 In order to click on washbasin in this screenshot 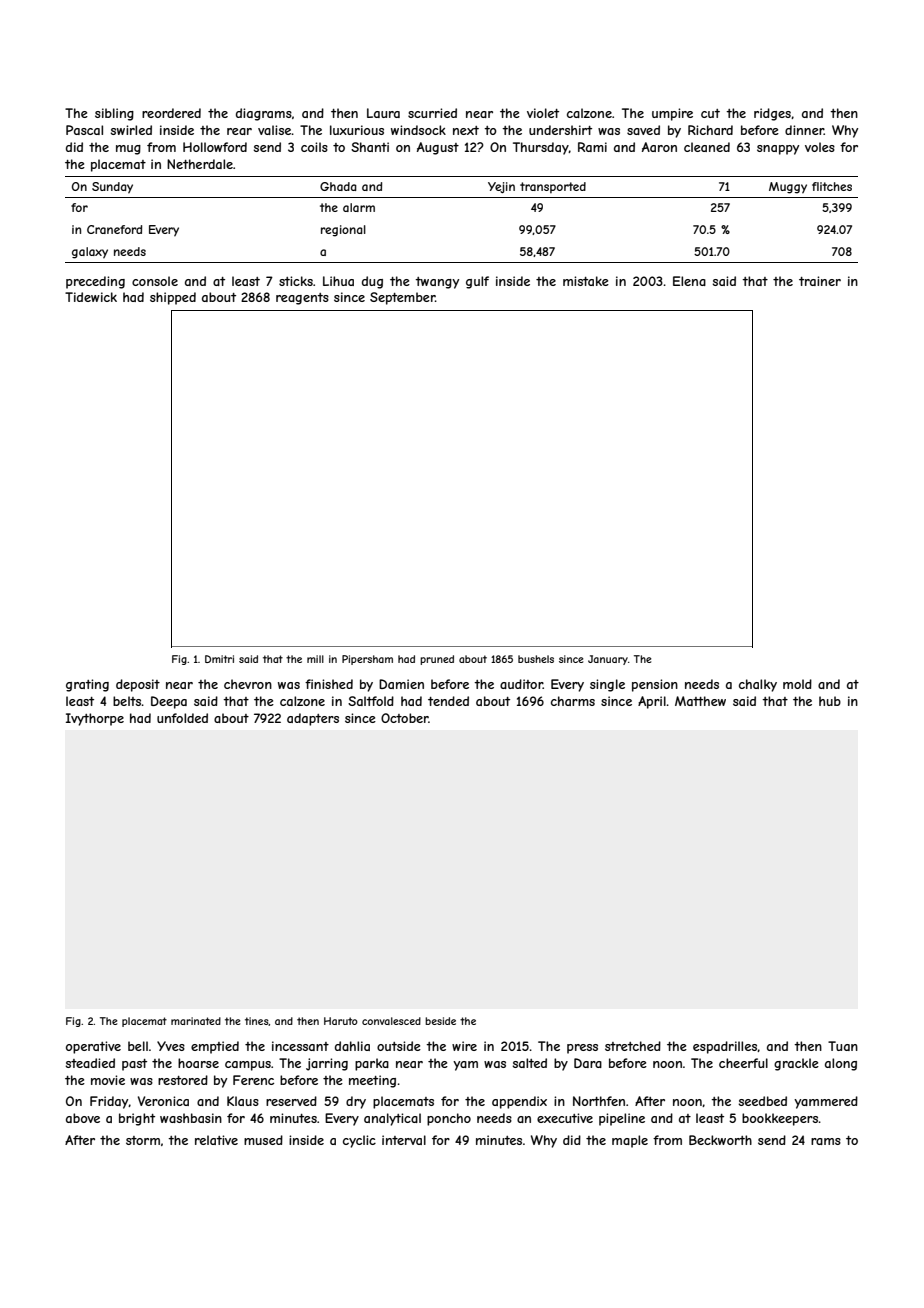, I will do `click(191, 1118)`.
